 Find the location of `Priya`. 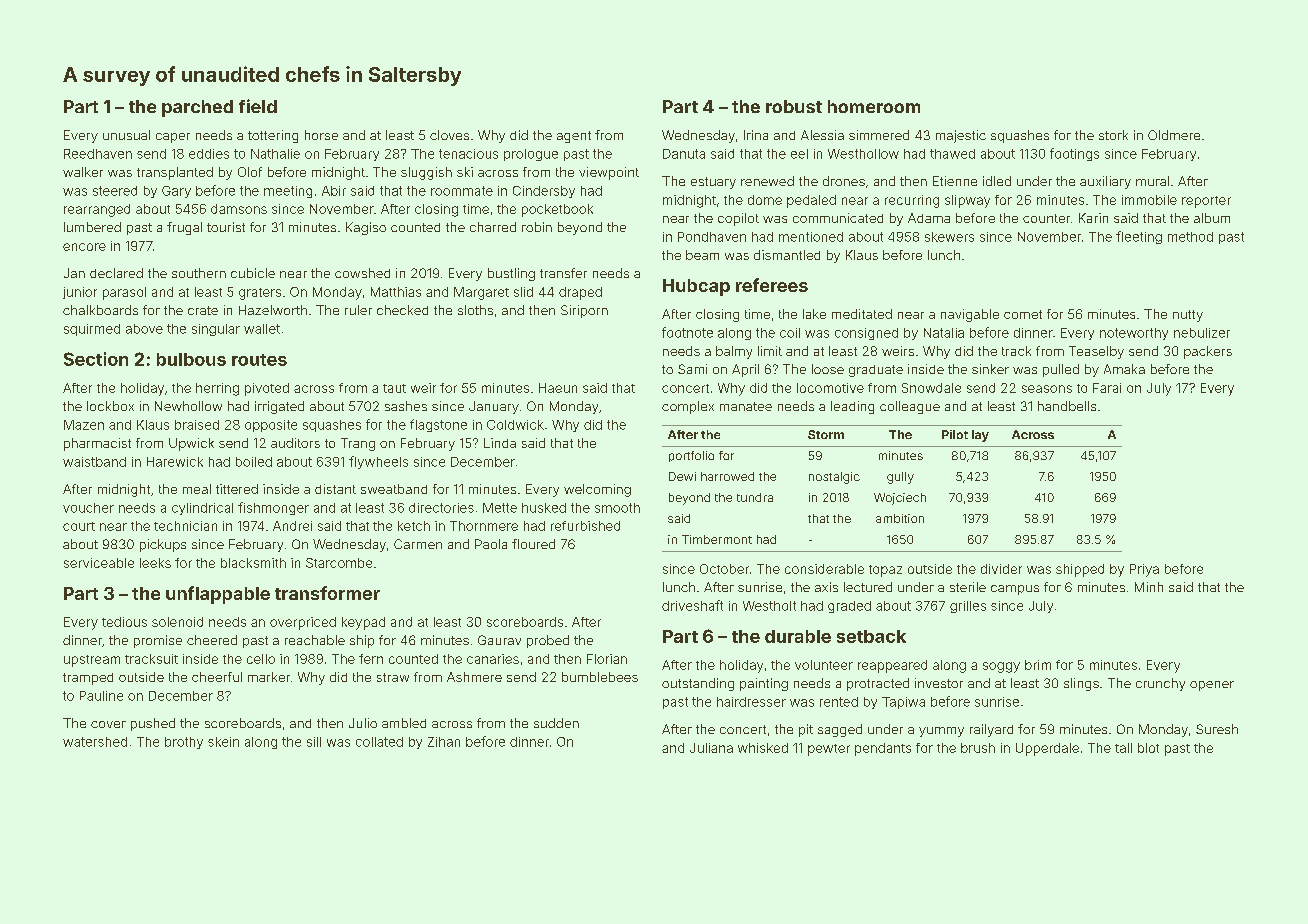

Priya is located at coordinates (1144, 570).
